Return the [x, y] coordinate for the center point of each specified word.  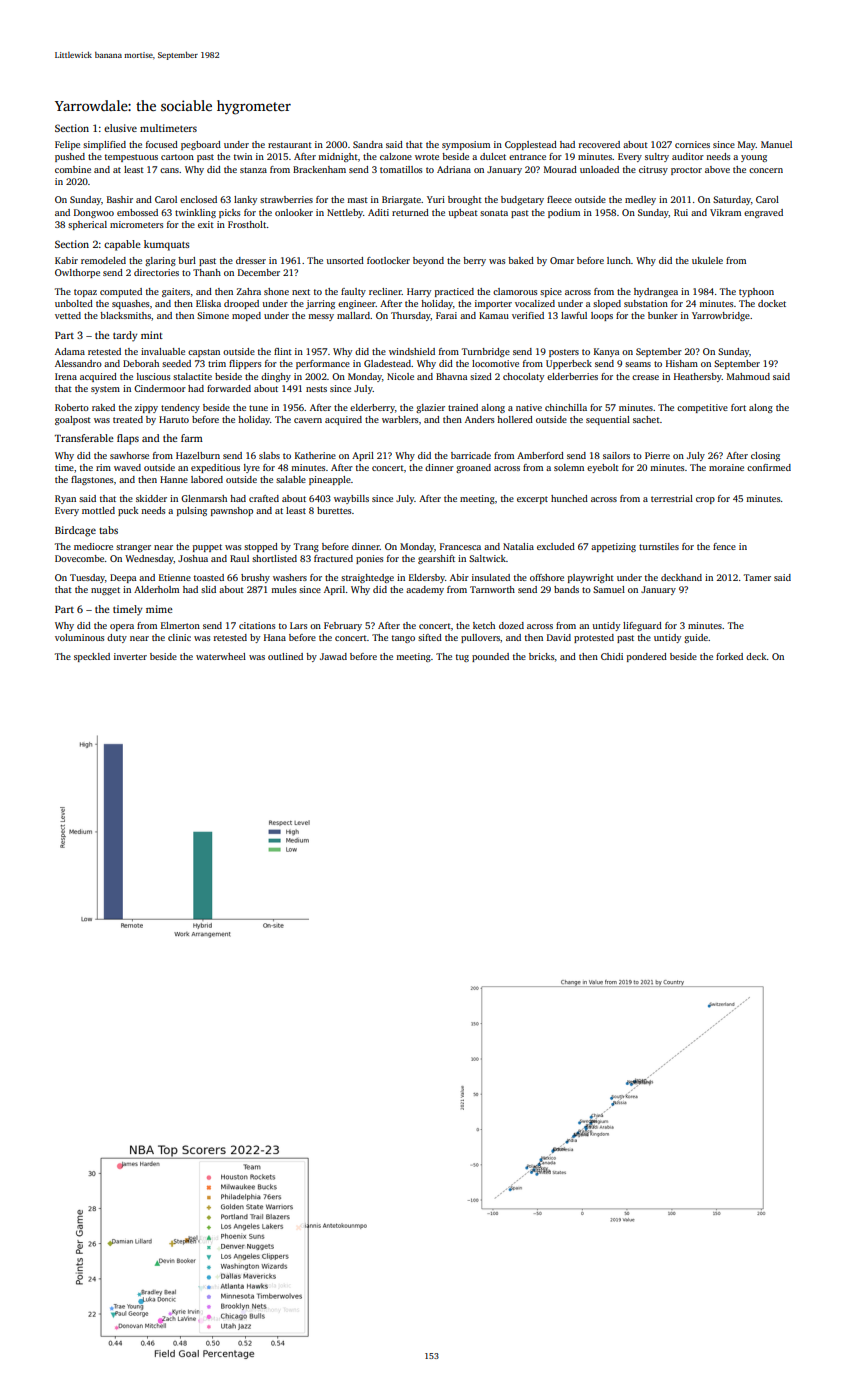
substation [646, 303]
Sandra [368, 144]
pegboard [201, 145]
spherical [87, 225]
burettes [334, 510]
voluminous [79, 637]
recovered [599, 144]
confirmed [769, 467]
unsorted [345, 260]
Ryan [65, 499]
